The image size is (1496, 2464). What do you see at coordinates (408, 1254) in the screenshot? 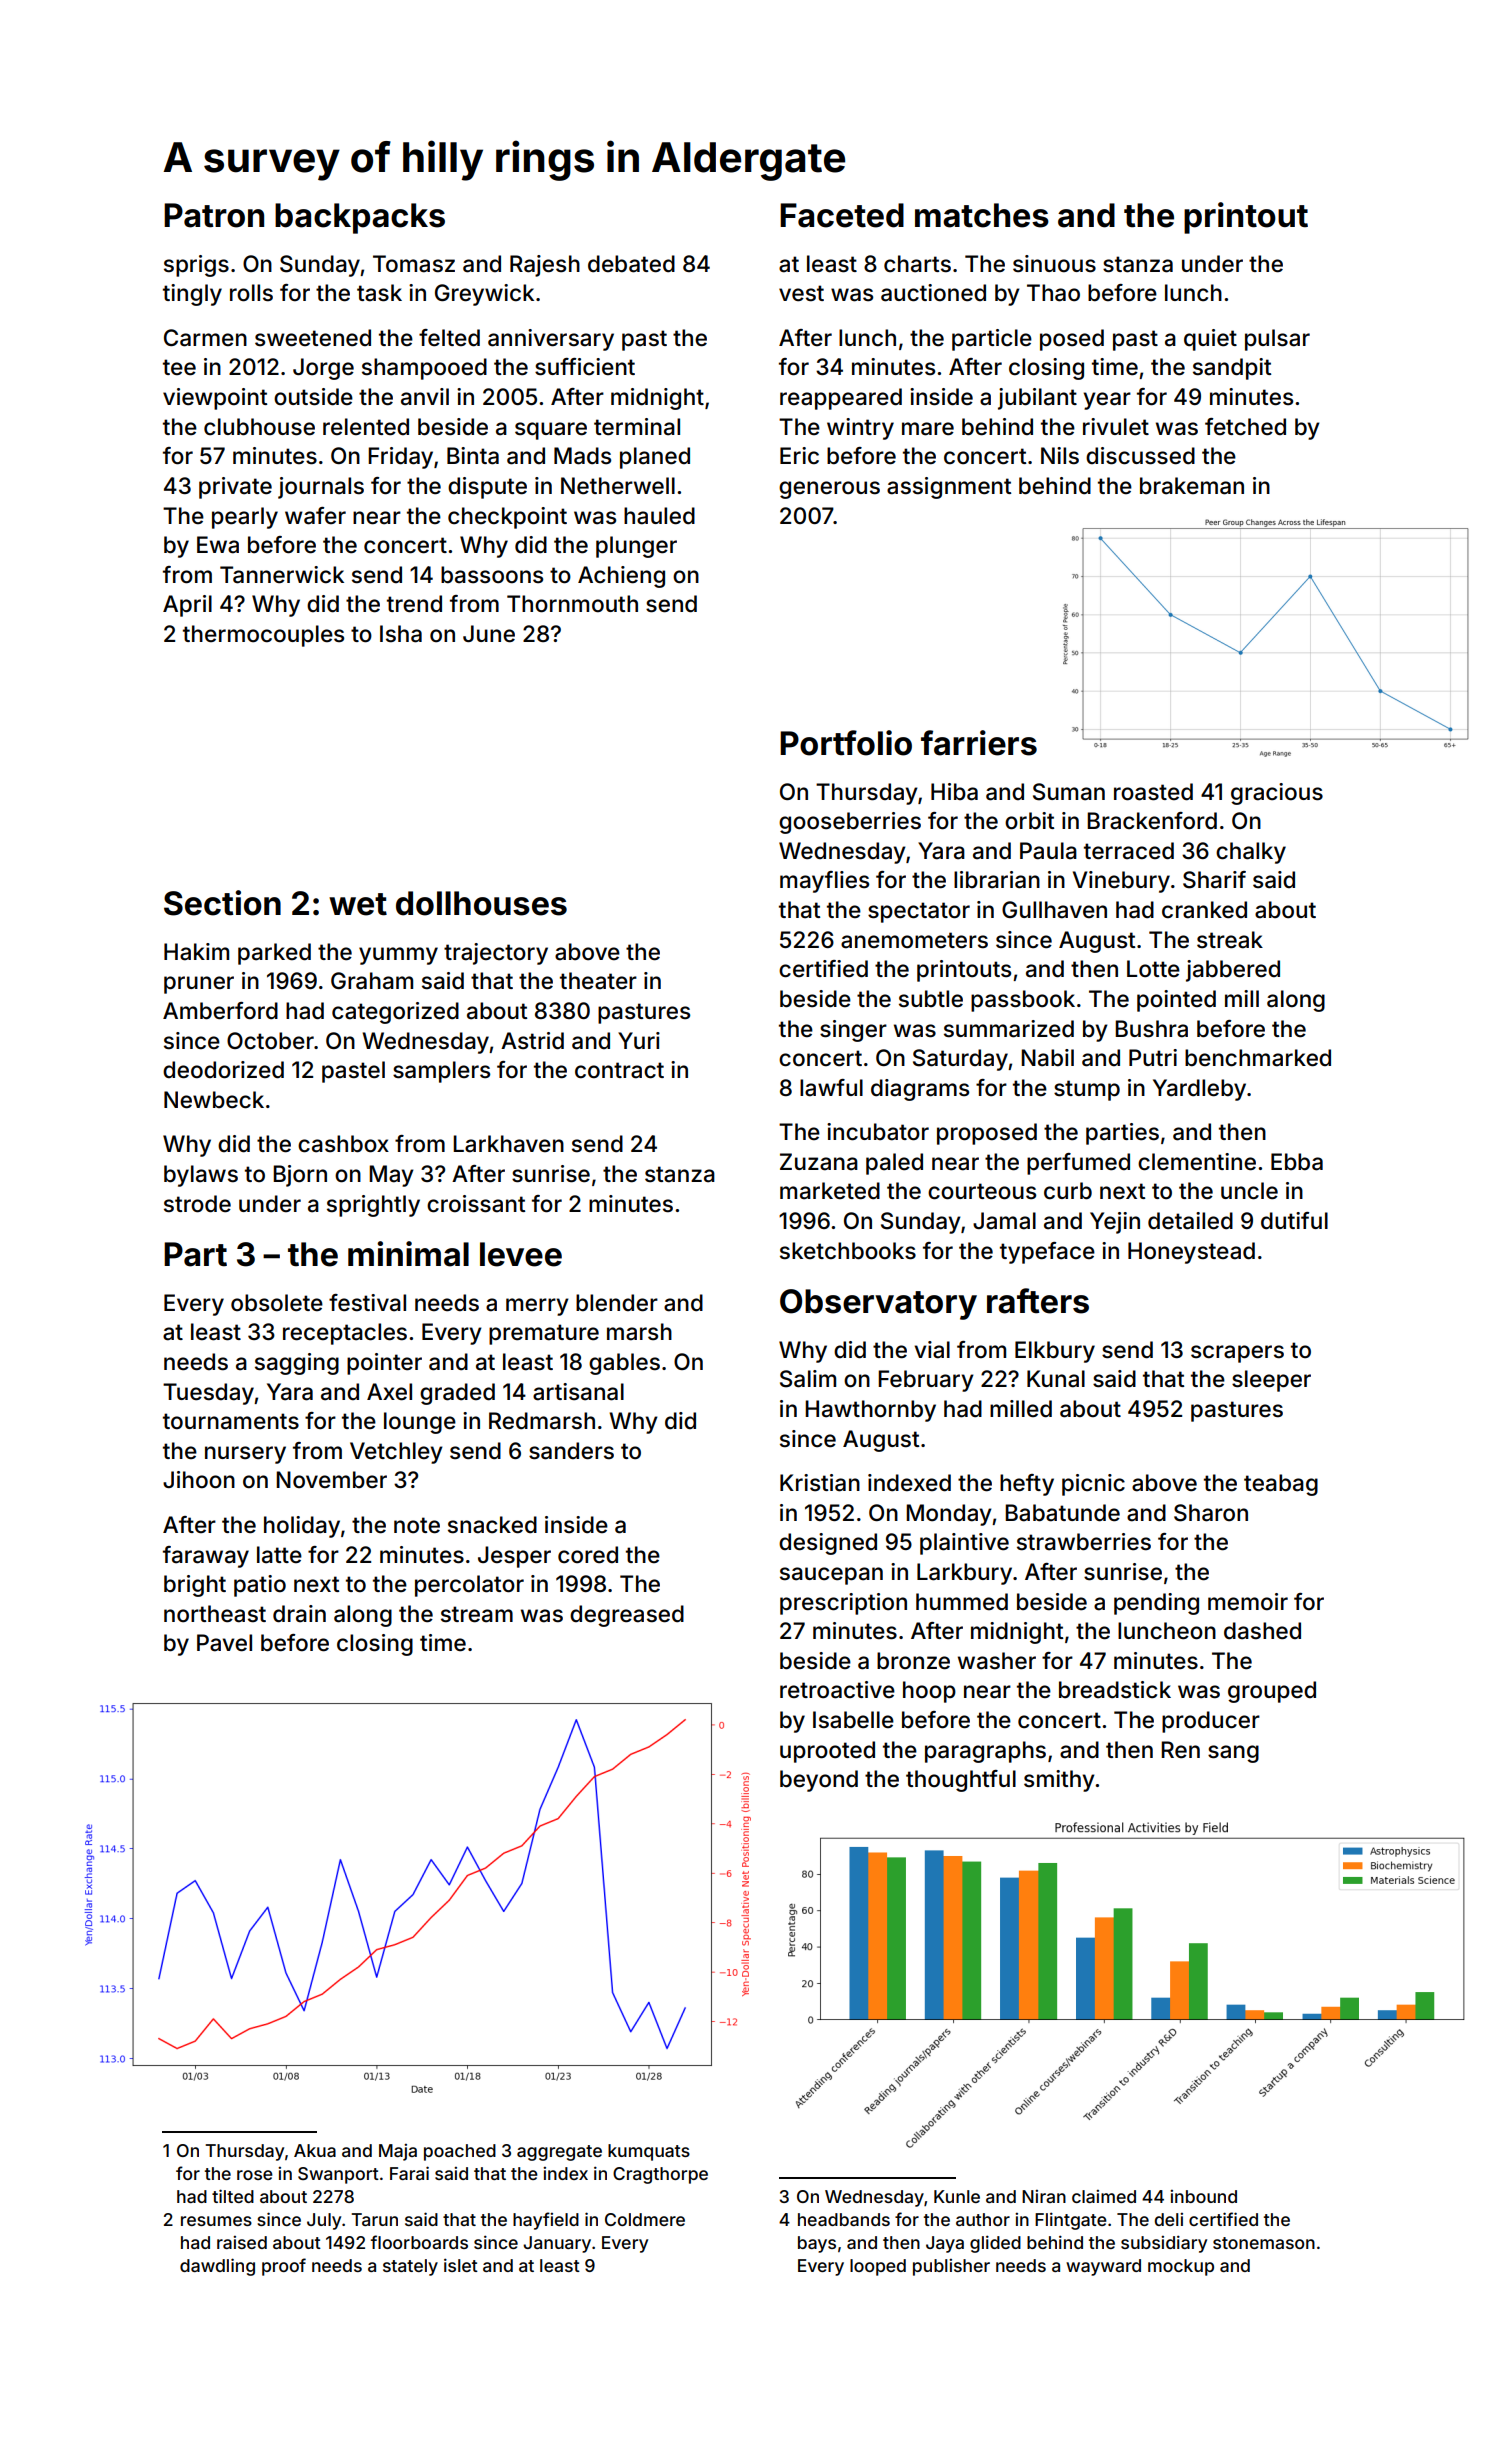
I see `minimal` at bounding box center [408, 1254].
